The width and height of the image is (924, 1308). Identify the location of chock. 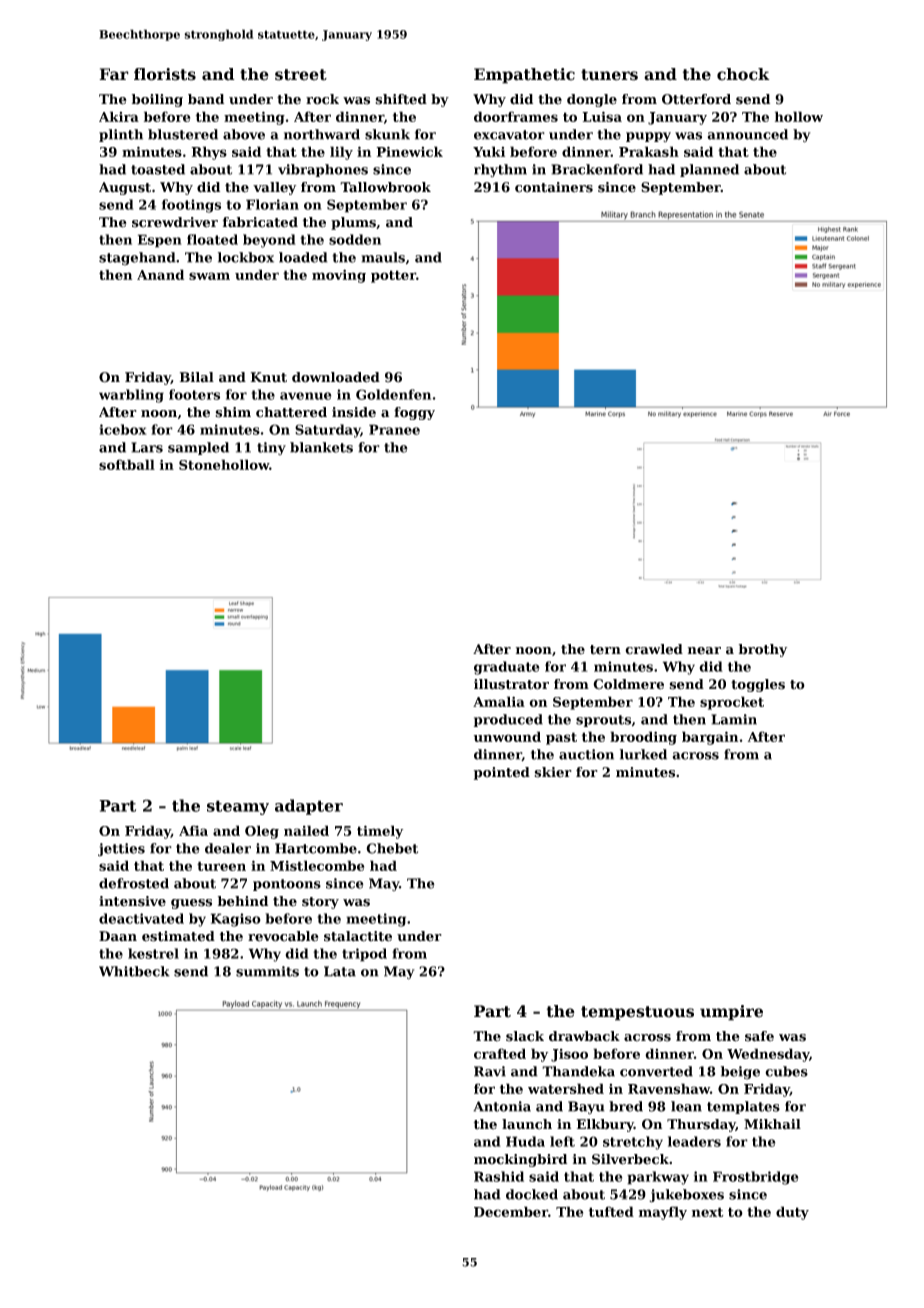
(743, 74).
